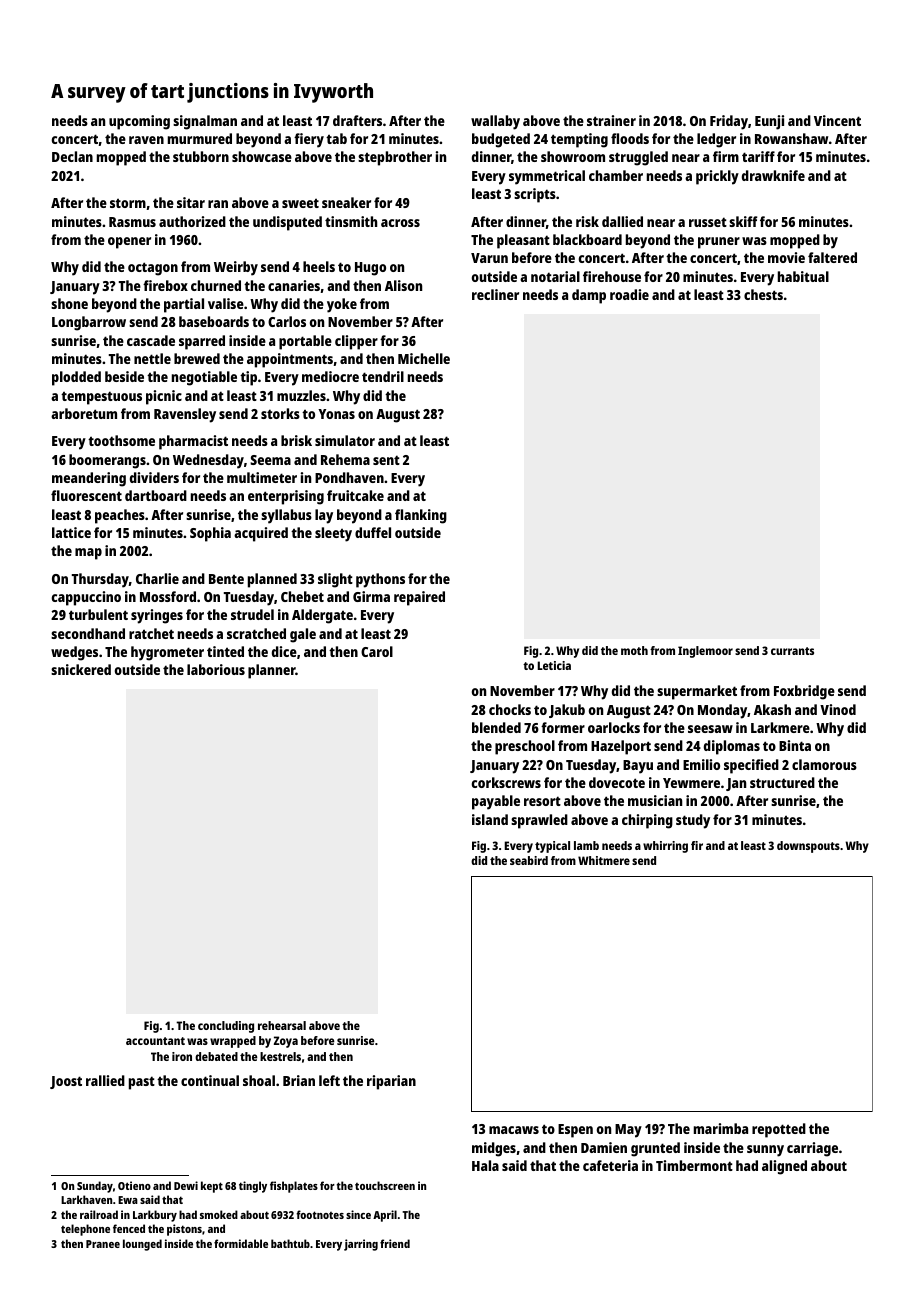 This screenshot has height=1308, width=924. Describe the element at coordinates (309, 140) in the screenshot. I see `fiery` at that location.
